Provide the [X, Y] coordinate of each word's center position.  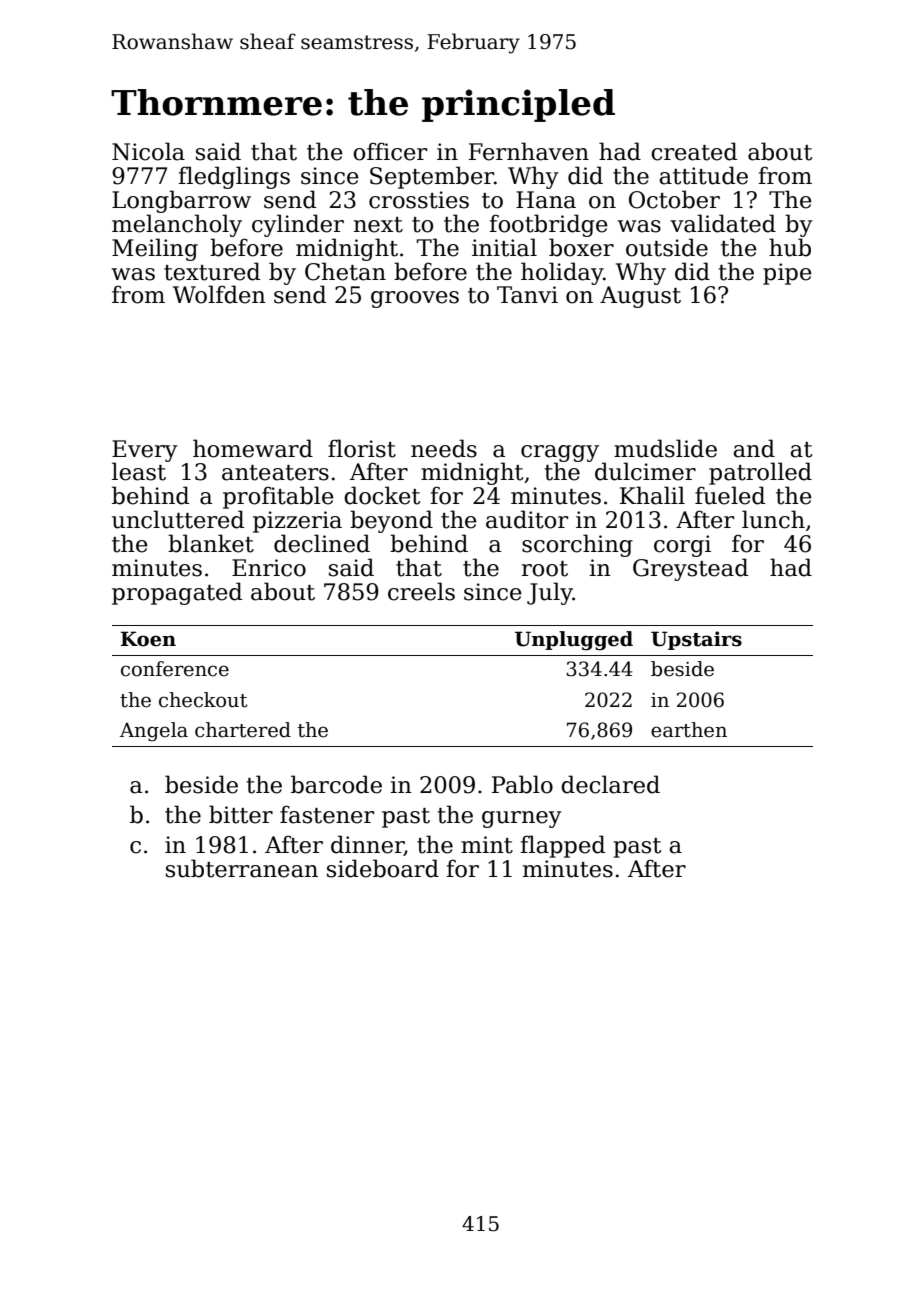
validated [723, 223]
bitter [241, 814]
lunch [773, 519]
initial [504, 247]
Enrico [269, 568]
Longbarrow [181, 201]
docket [382, 495]
